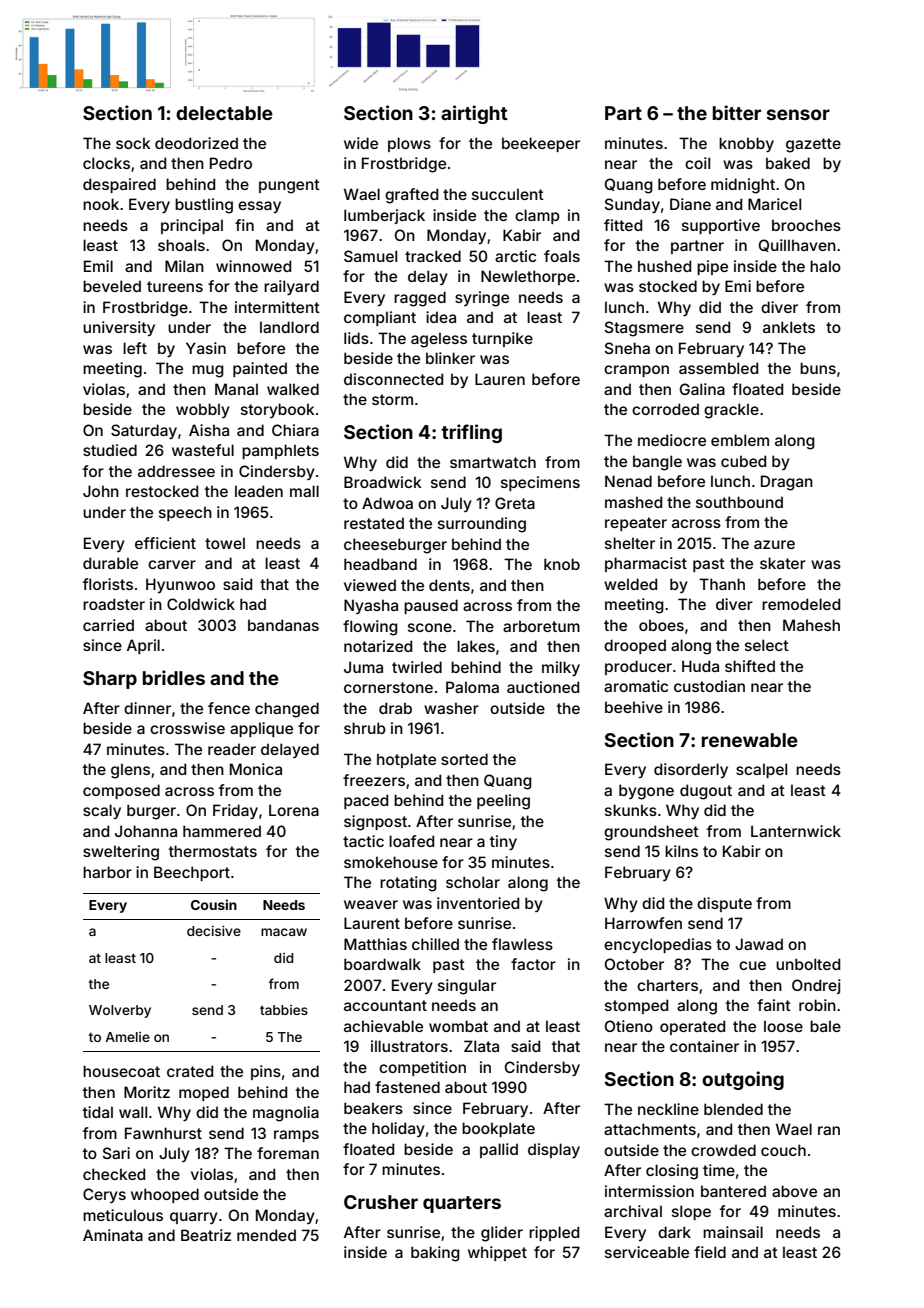  I want to click on Dragan, so click(787, 483).
